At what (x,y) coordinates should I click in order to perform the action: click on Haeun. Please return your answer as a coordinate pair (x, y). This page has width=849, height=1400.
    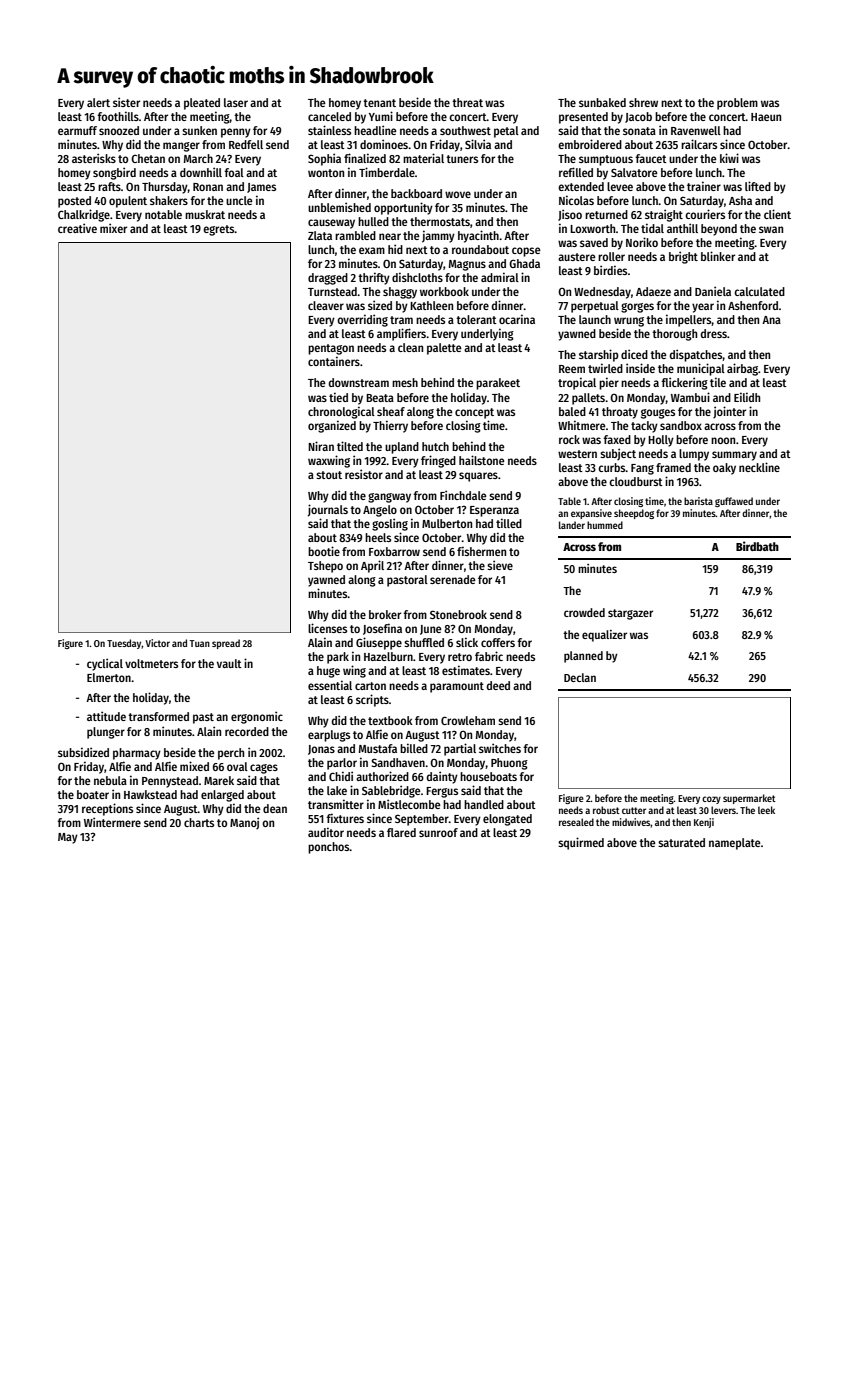
    Looking at the image, I should click on (766, 117).
